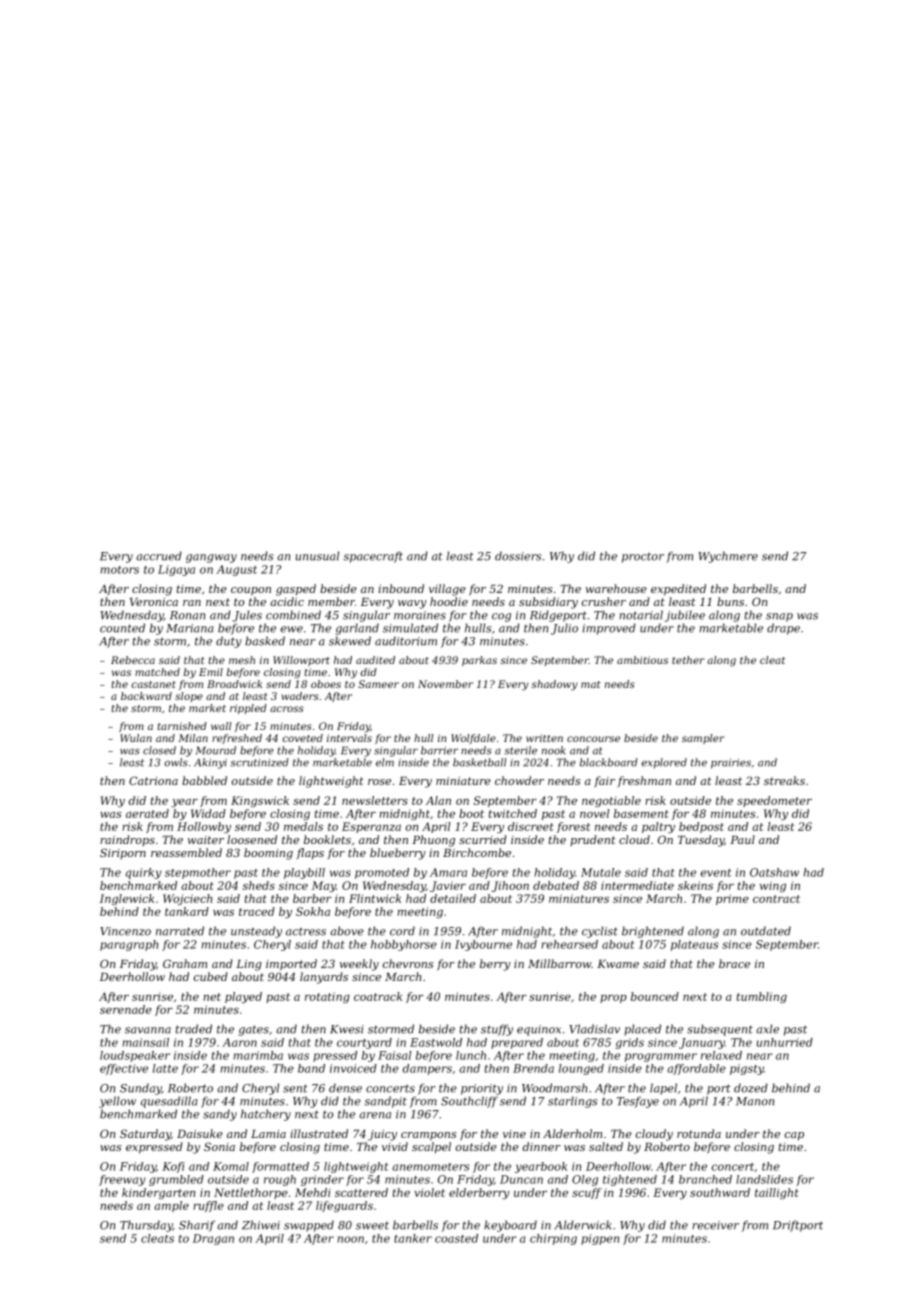 Image resolution: width=924 pixels, height=1308 pixels. What do you see at coordinates (593, 739) in the document?
I see `concourse` at bounding box center [593, 739].
